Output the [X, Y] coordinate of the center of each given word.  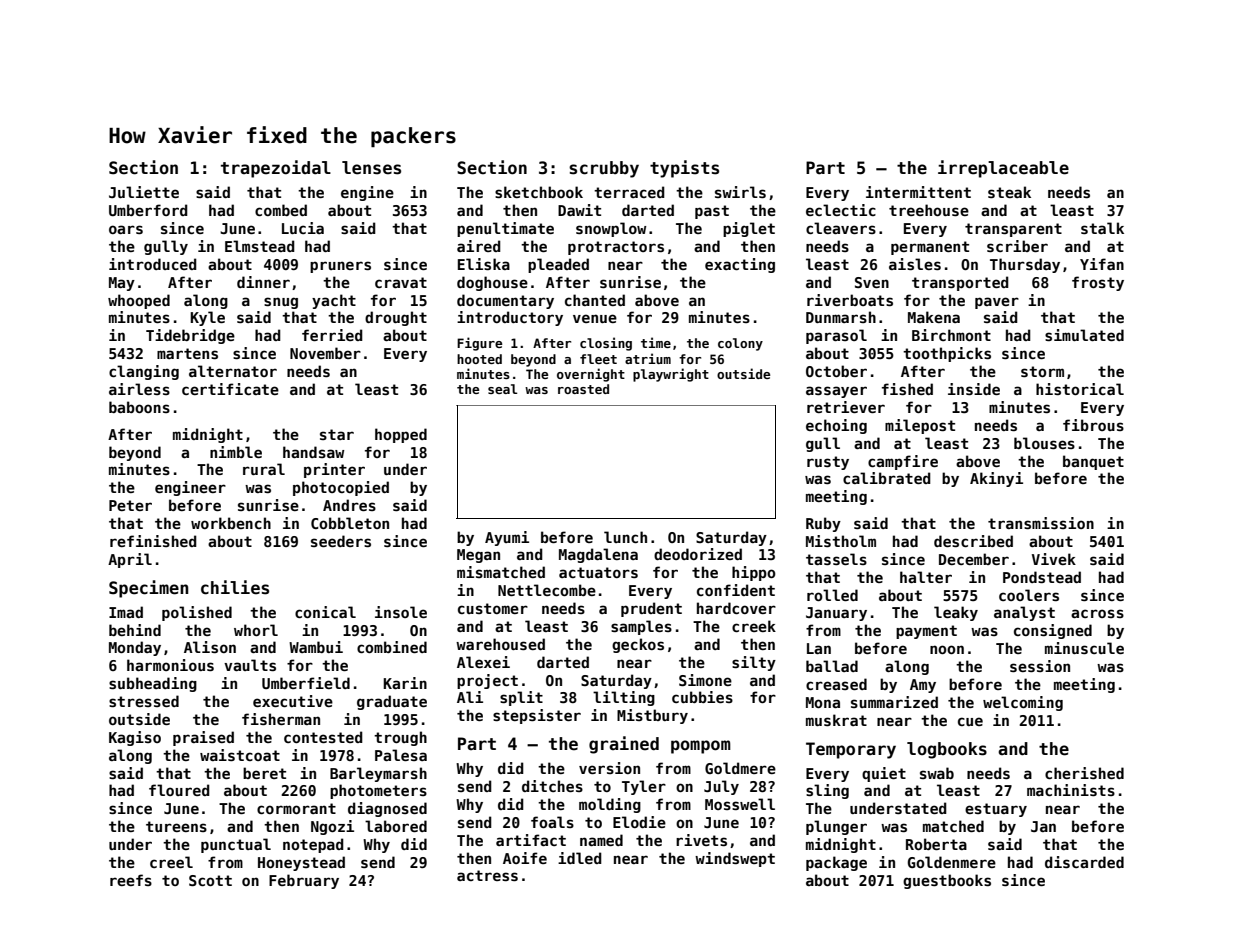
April [130, 560]
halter [926, 577]
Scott [210, 880]
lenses [371, 168]
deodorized [698, 554]
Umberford [148, 210]
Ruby [823, 524]
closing [606, 344]
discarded [1084, 862]
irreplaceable [1003, 169]
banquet [1093, 462]
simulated [1084, 335]
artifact [531, 840]
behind [135, 630]
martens [187, 353]
